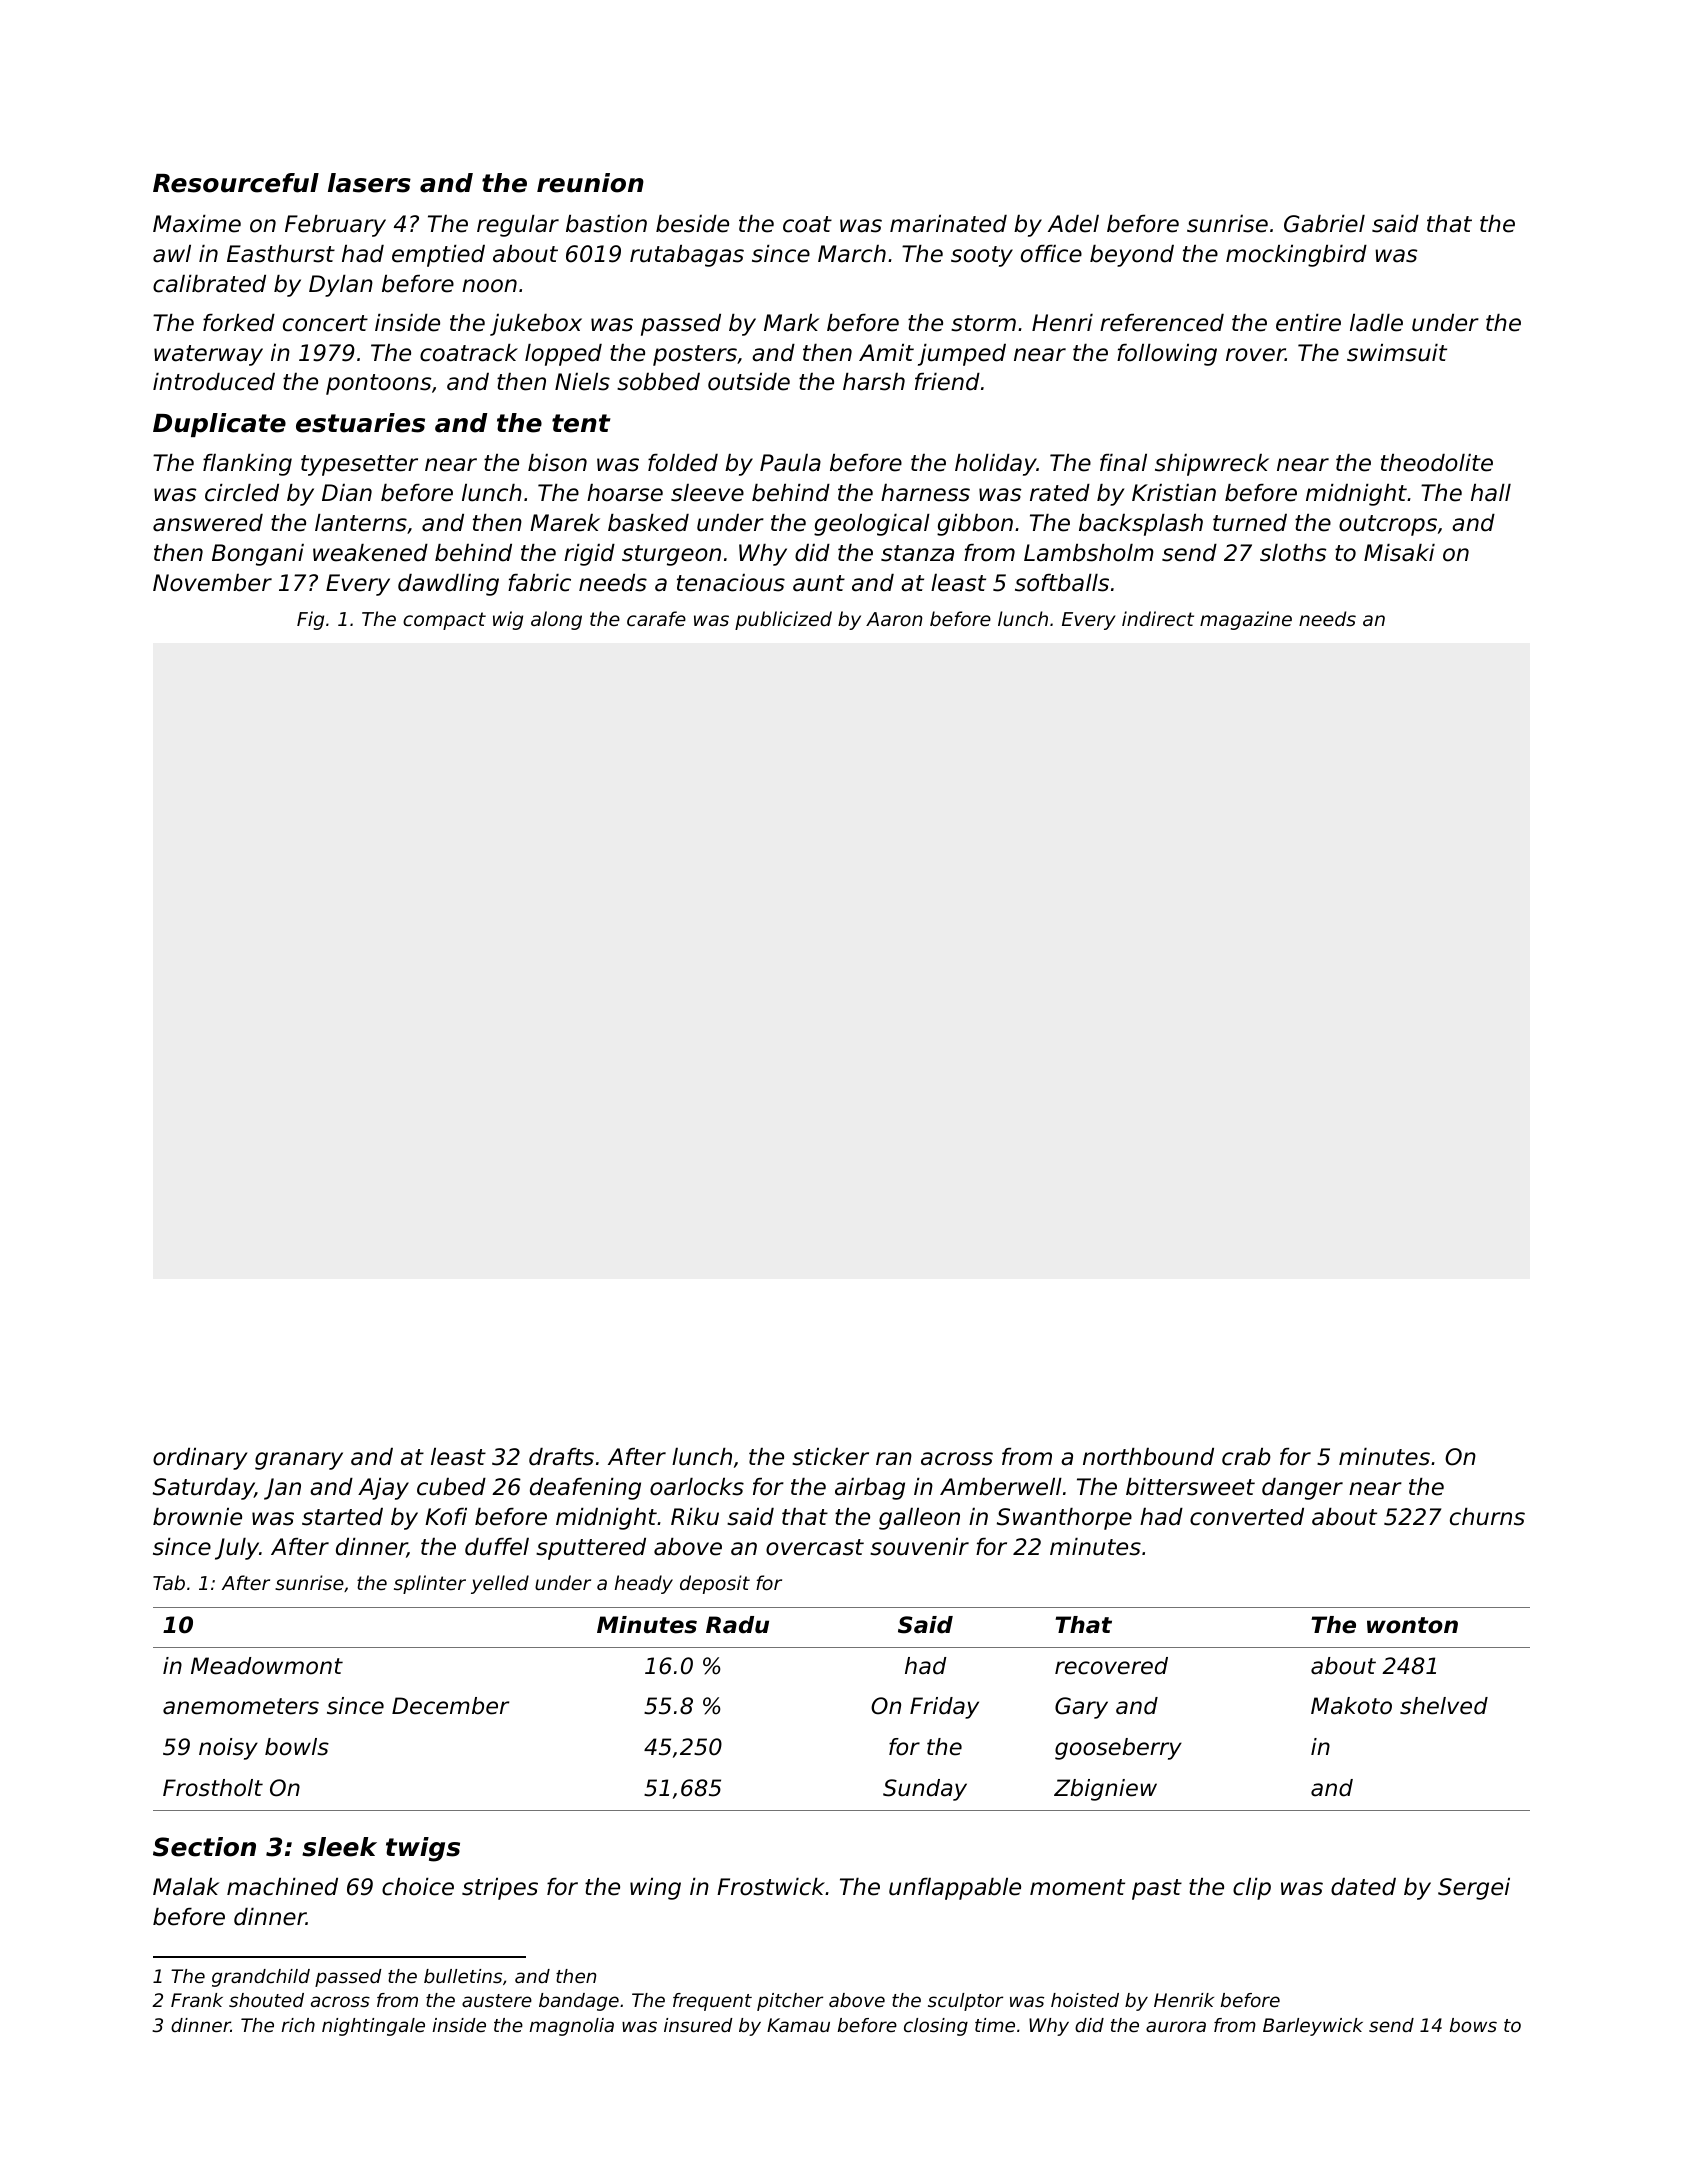 This page has width=1683, height=2178. What do you see at coordinates (1141, 525) in the page?
I see `backsplash` at bounding box center [1141, 525].
